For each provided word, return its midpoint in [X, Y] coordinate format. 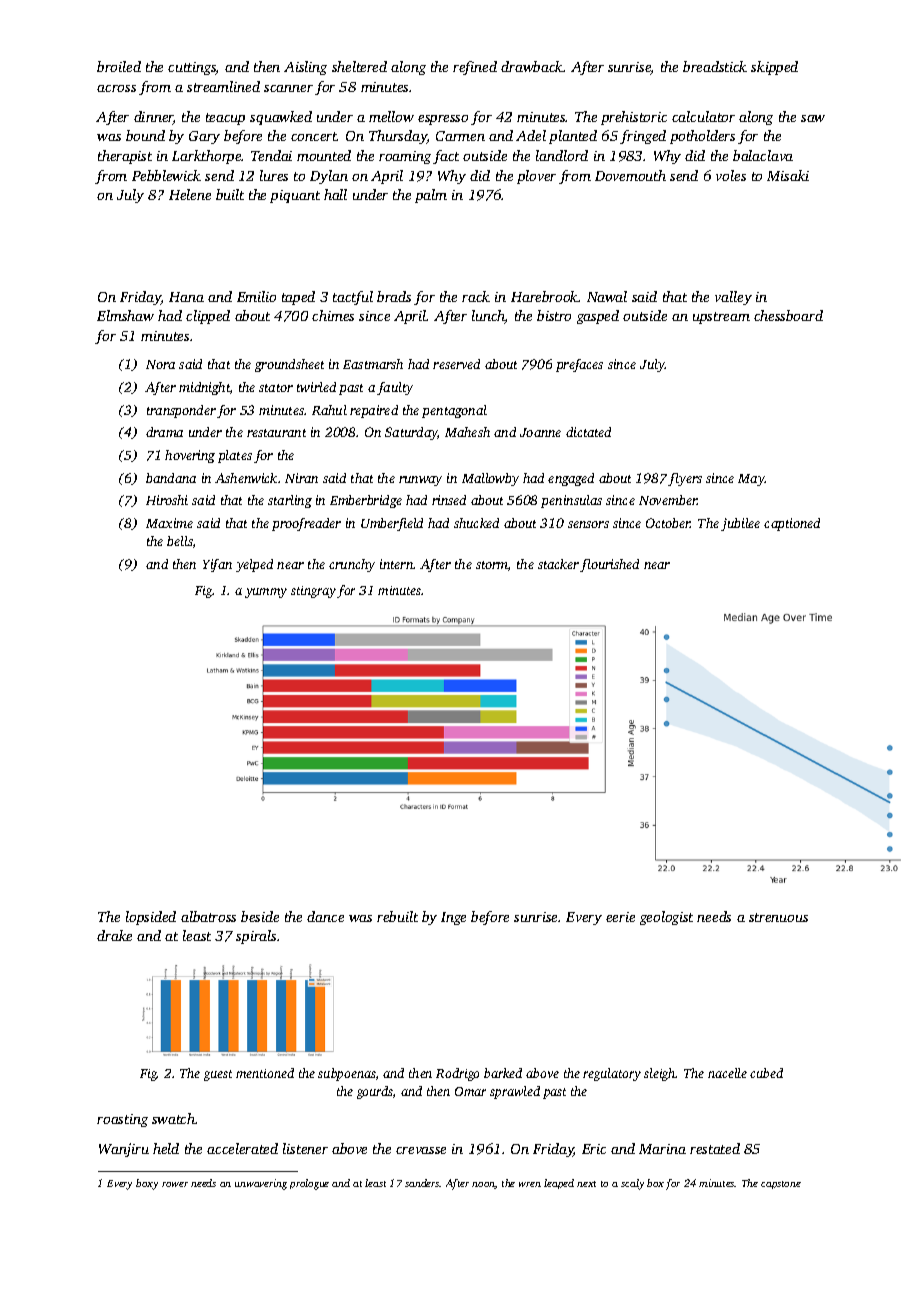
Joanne [540, 432]
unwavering [261, 1184]
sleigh [660, 1074]
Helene [190, 194]
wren [530, 1184]
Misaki [788, 175]
